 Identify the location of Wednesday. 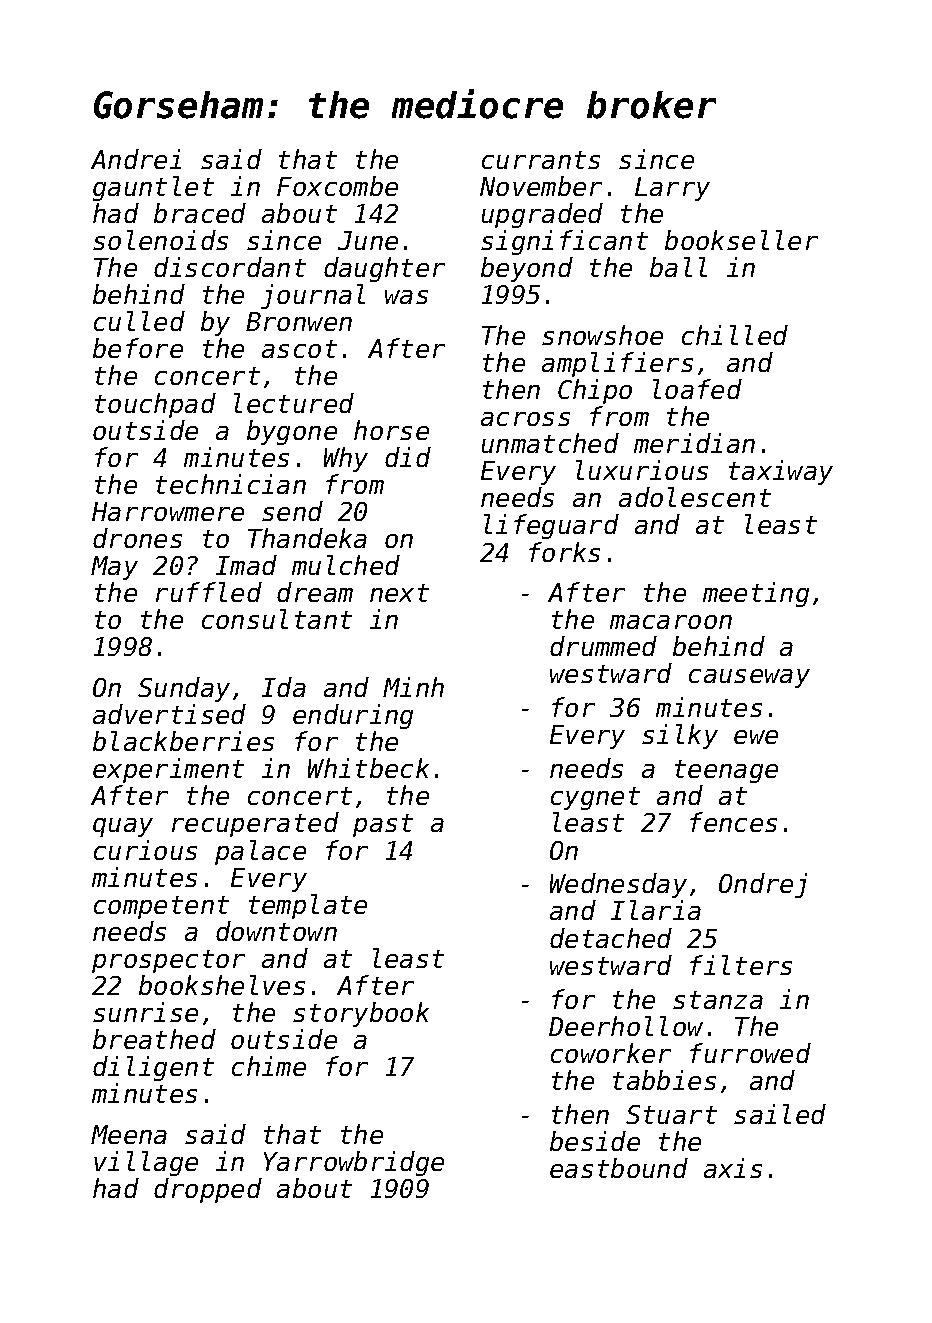
(618, 885).
